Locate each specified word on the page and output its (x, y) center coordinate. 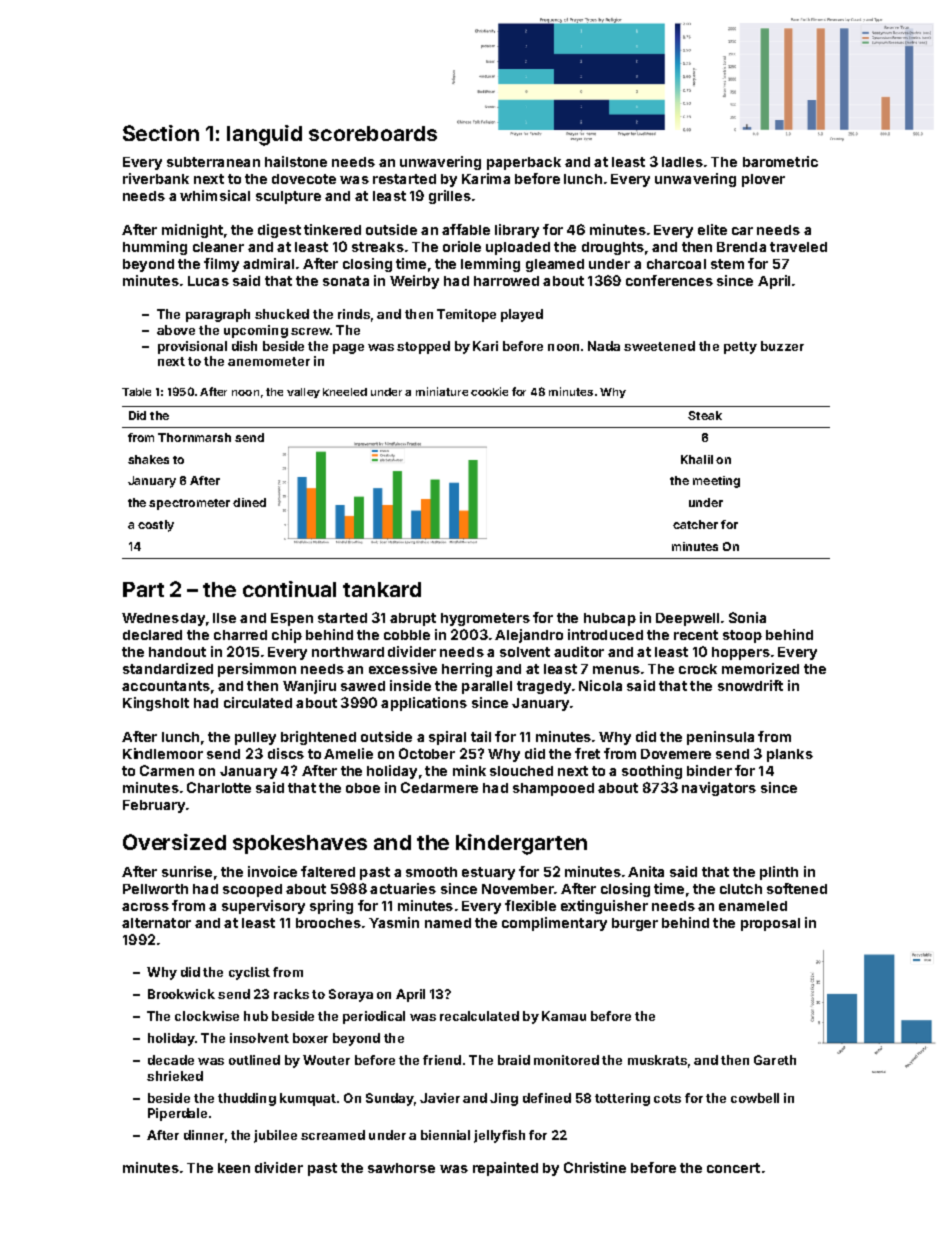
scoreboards (373, 133)
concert (733, 1168)
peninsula (720, 738)
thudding (247, 1099)
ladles (682, 162)
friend (442, 1060)
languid (264, 135)
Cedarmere (439, 787)
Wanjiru (309, 687)
